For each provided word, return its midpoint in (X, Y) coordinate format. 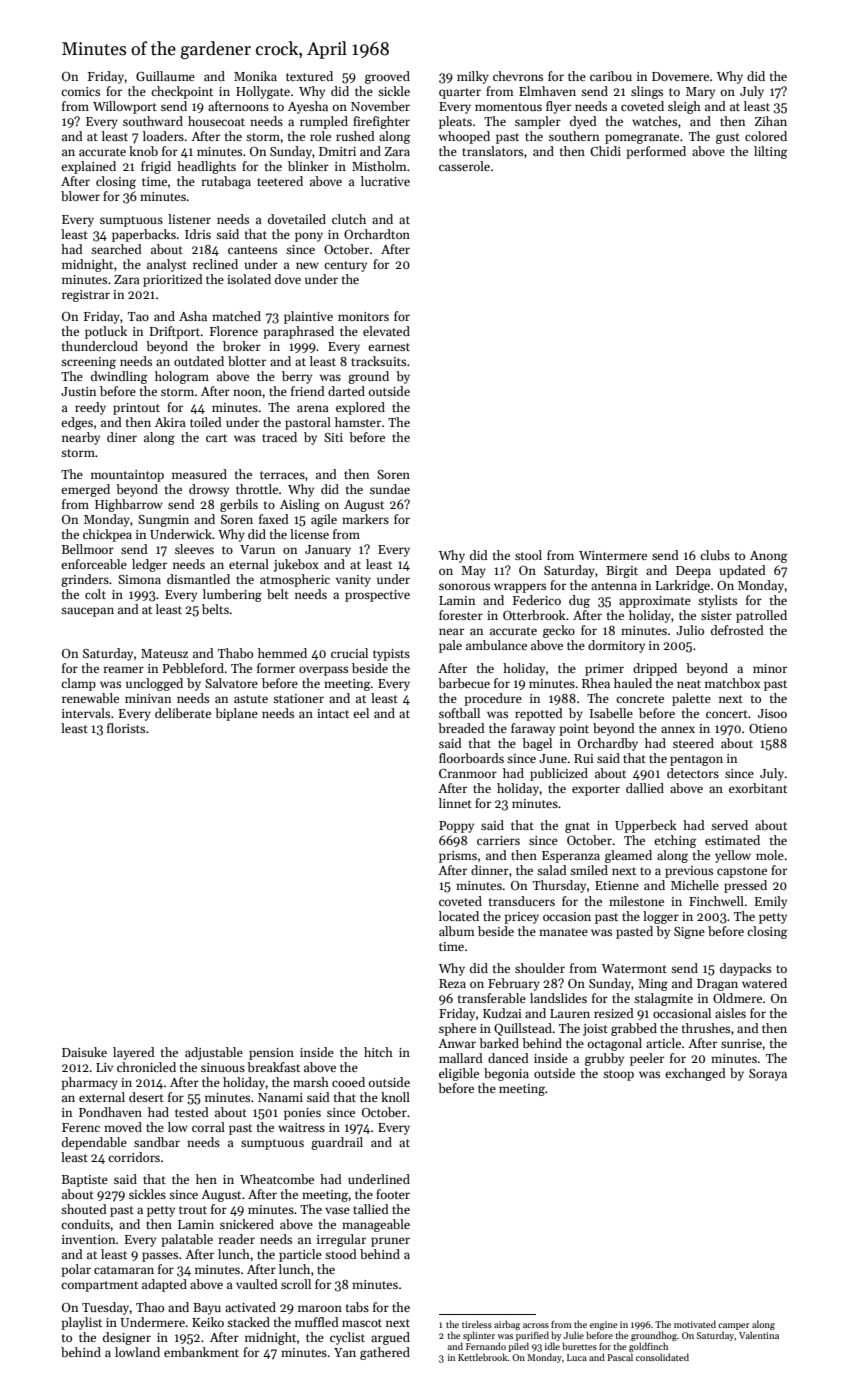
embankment (201, 1352)
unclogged (154, 684)
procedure (493, 699)
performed (656, 152)
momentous (508, 107)
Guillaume (165, 76)
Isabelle (611, 713)
